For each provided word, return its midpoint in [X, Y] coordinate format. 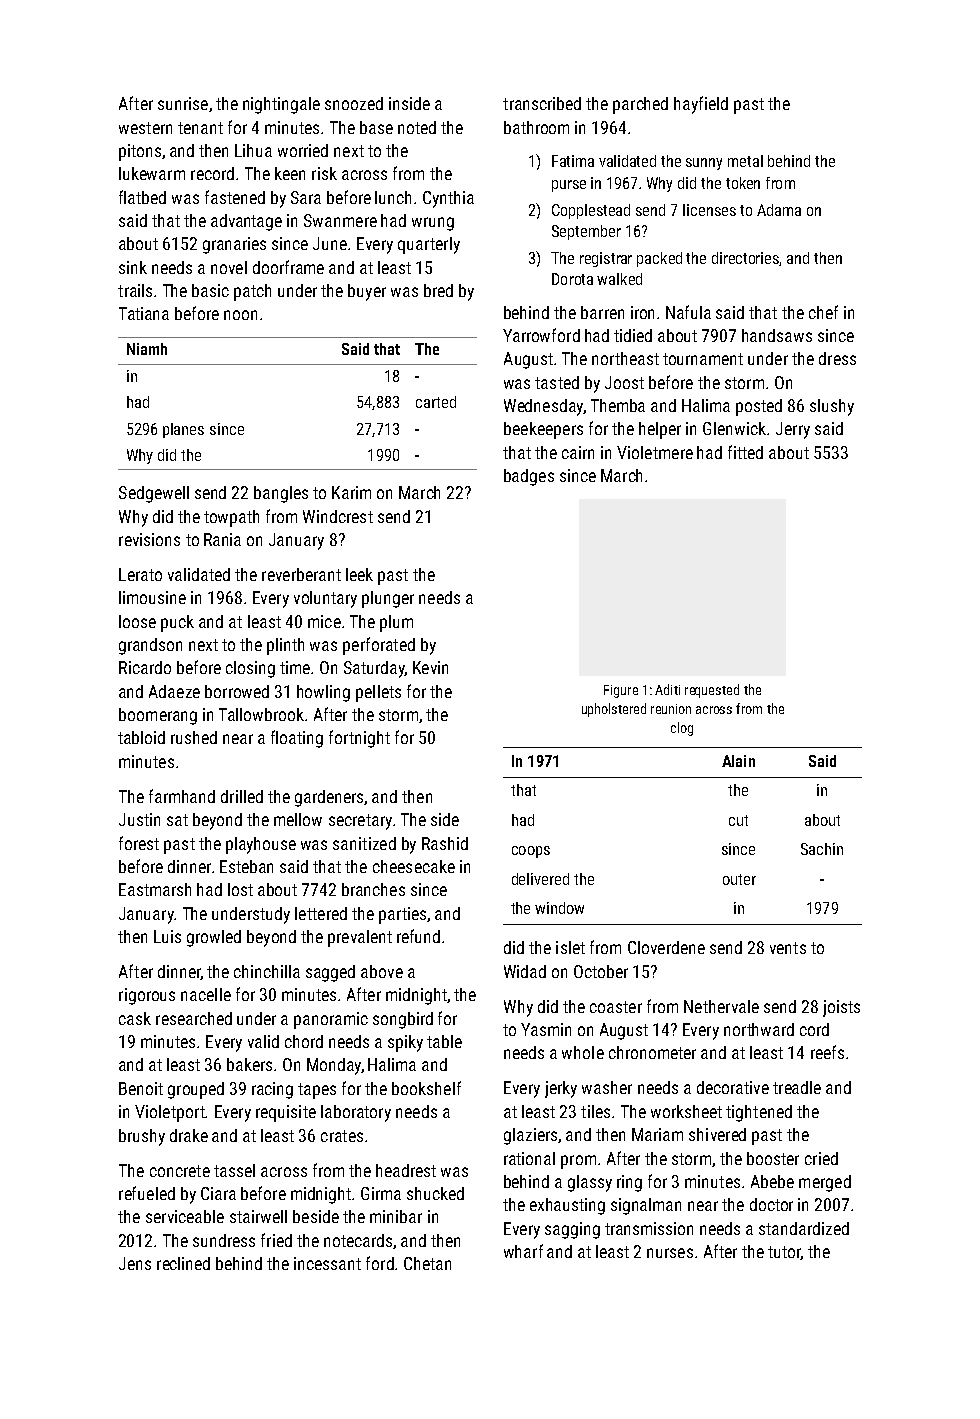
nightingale [281, 105]
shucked [435, 1193]
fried [276, 1240]
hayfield [701, 105]
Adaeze [174, 691]
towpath [231, 518]
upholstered [614, 710]
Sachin [822, 849]
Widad [525, 971]
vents [788, 948]
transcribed [542, 103]
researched [194, 1018]
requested [712, 691]
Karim [351, 492]
